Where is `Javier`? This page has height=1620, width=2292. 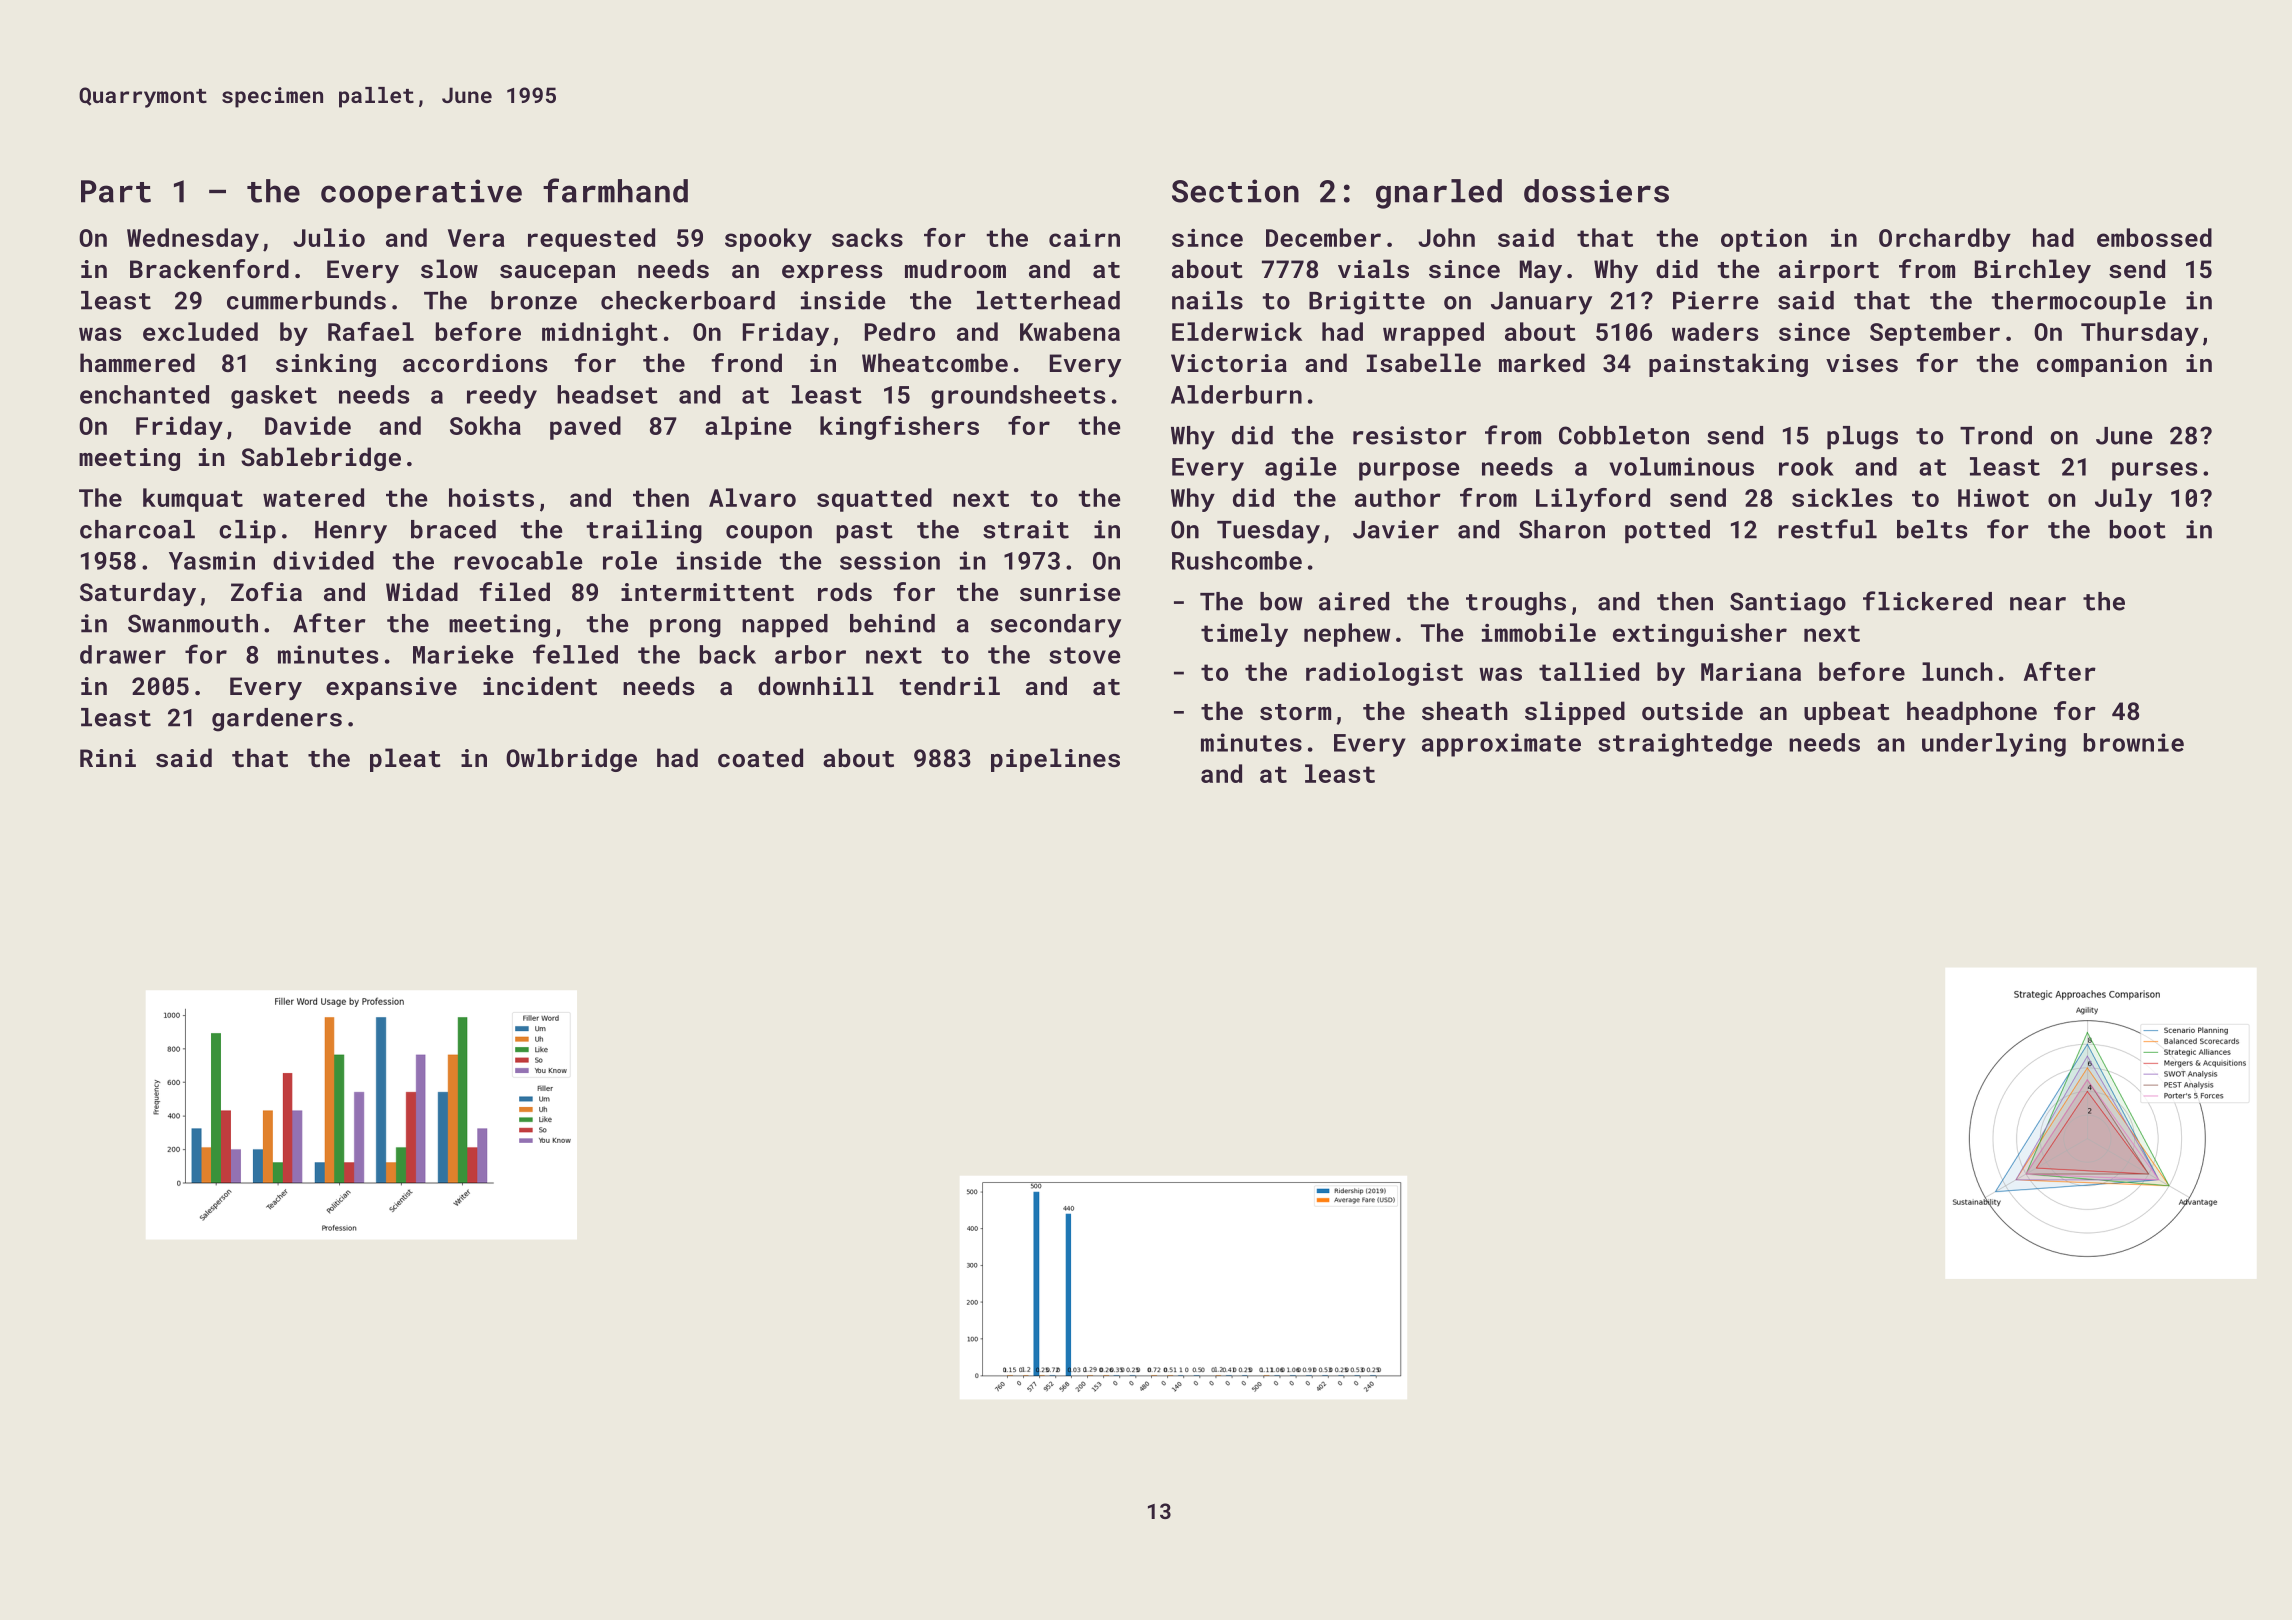 Javier is located at coordinates (1396, 529).
